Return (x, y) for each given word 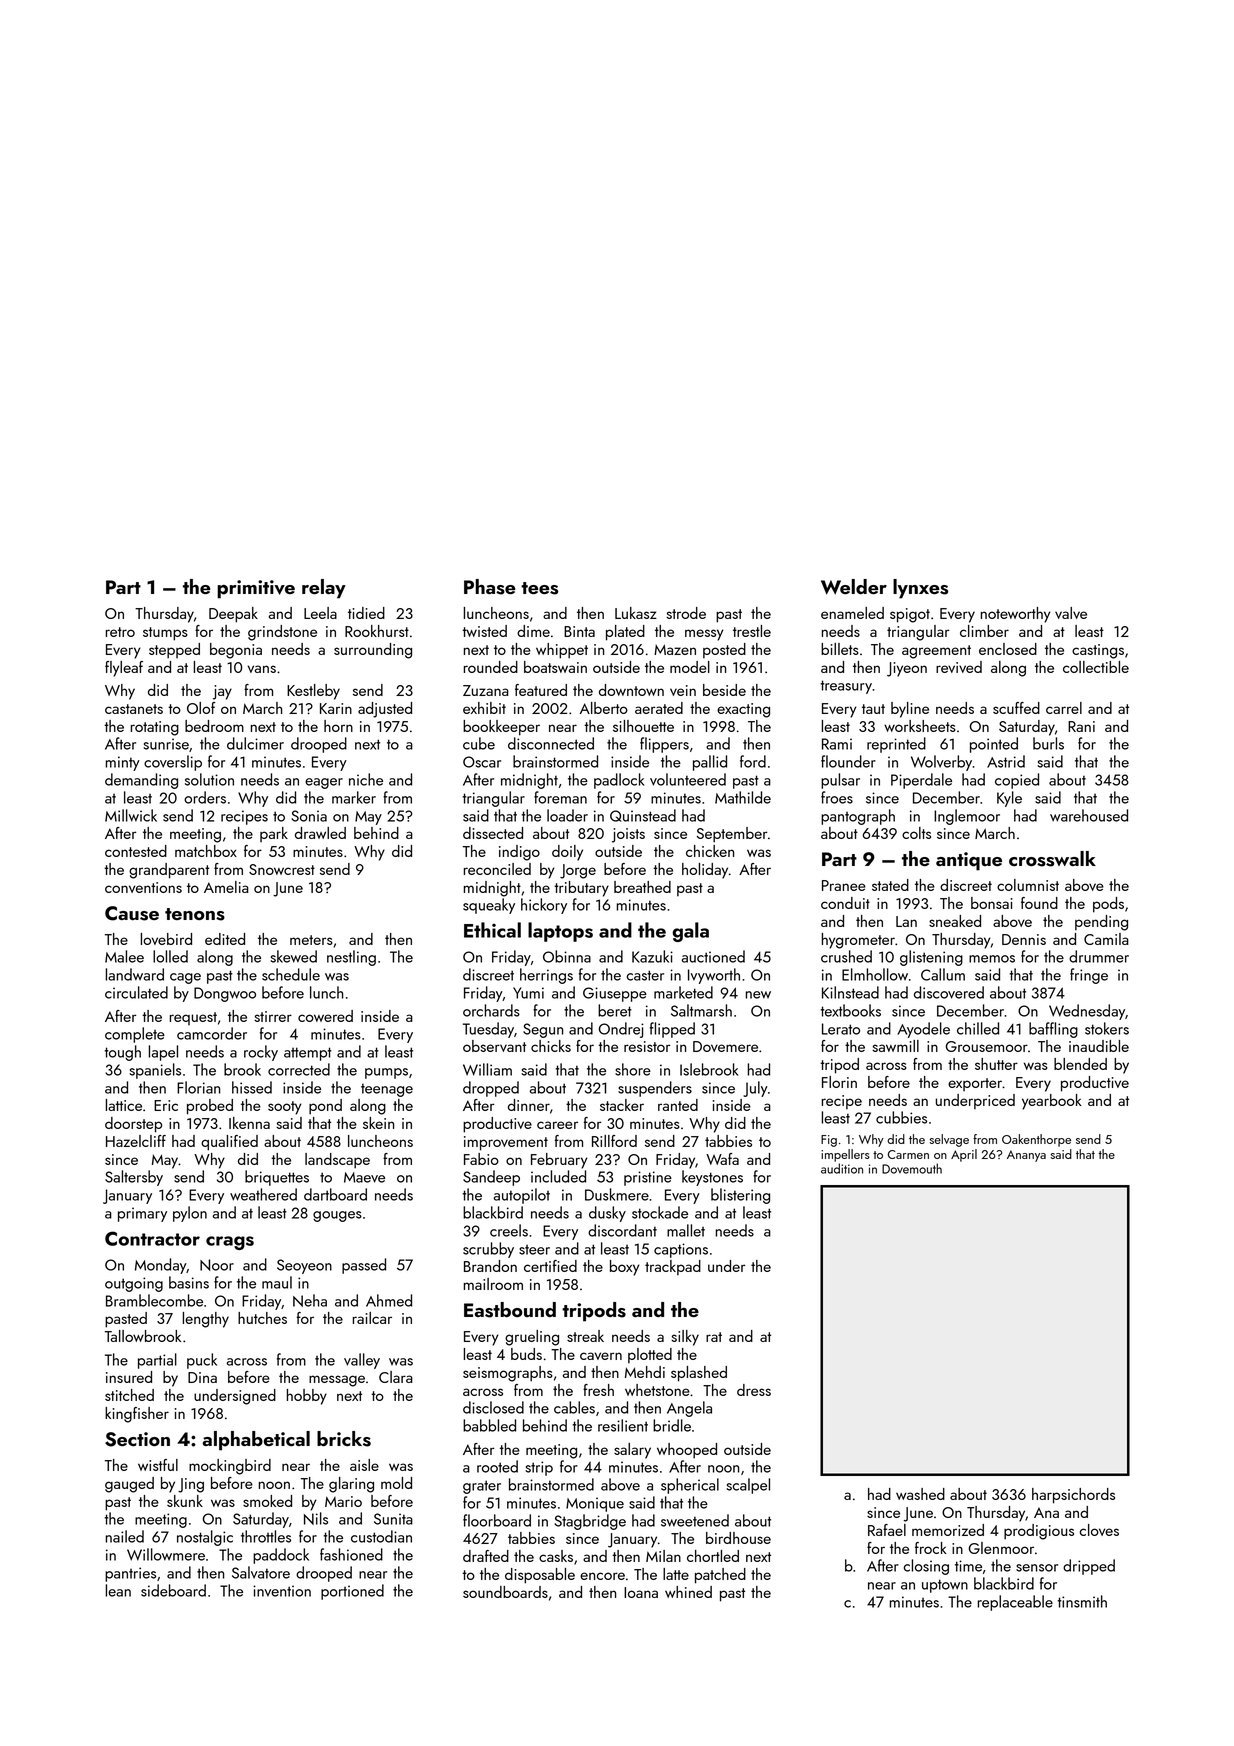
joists (628, 835)
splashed (699, 1374)
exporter (975, 1084)
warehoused (1089, 815)
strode (686, 613)
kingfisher (137, 1415)
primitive (256, 589)
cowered (325, 1016)
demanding (141, 781)
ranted (678, 1105)
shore (633, 1069)
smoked (267, 1501)
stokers (1107, 1028)
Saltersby (134, 1178)
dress (754, 1390)
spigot (910, 615)
